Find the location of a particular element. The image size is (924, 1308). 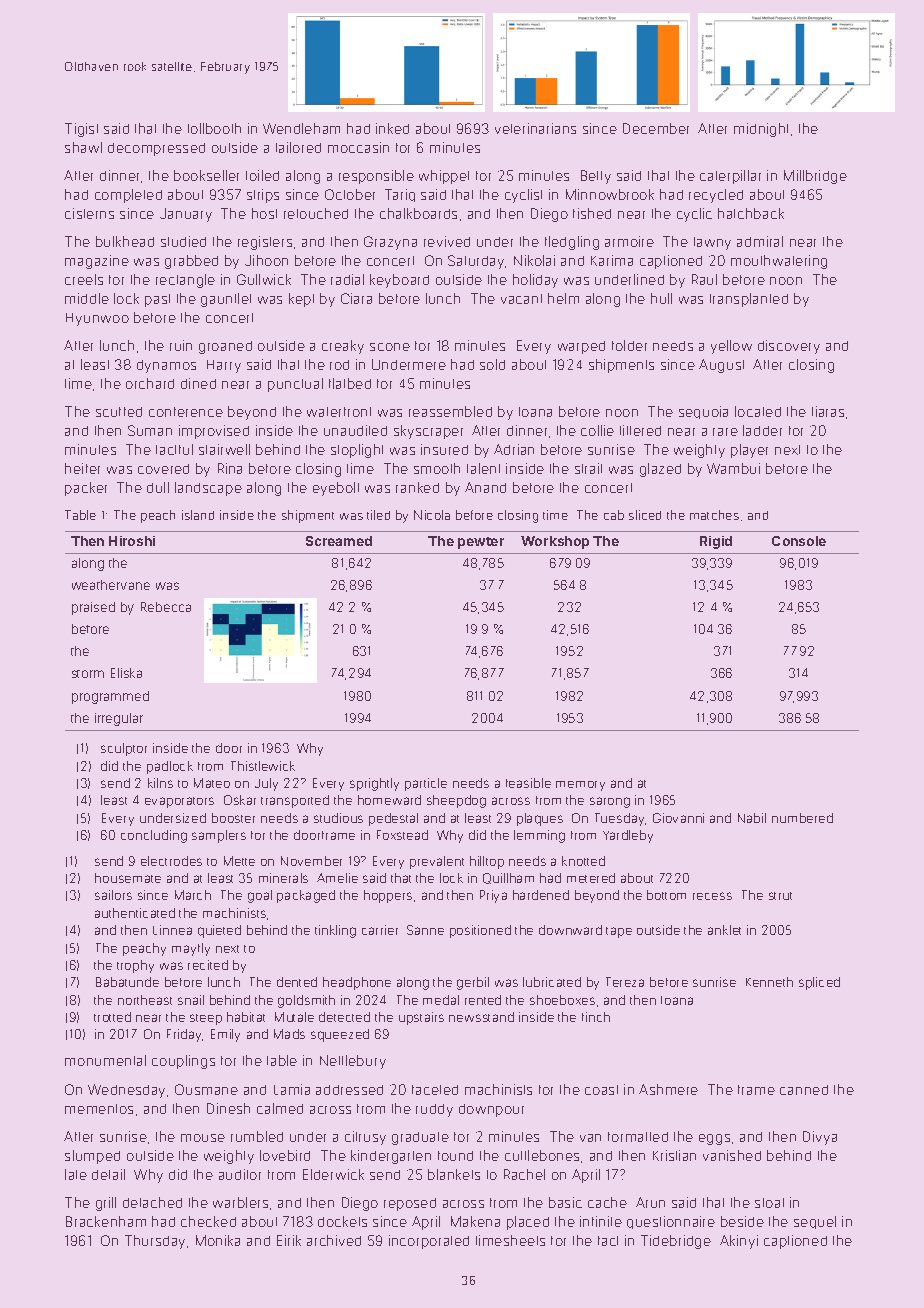

Giovanni is located at coordinates (678, 818).
